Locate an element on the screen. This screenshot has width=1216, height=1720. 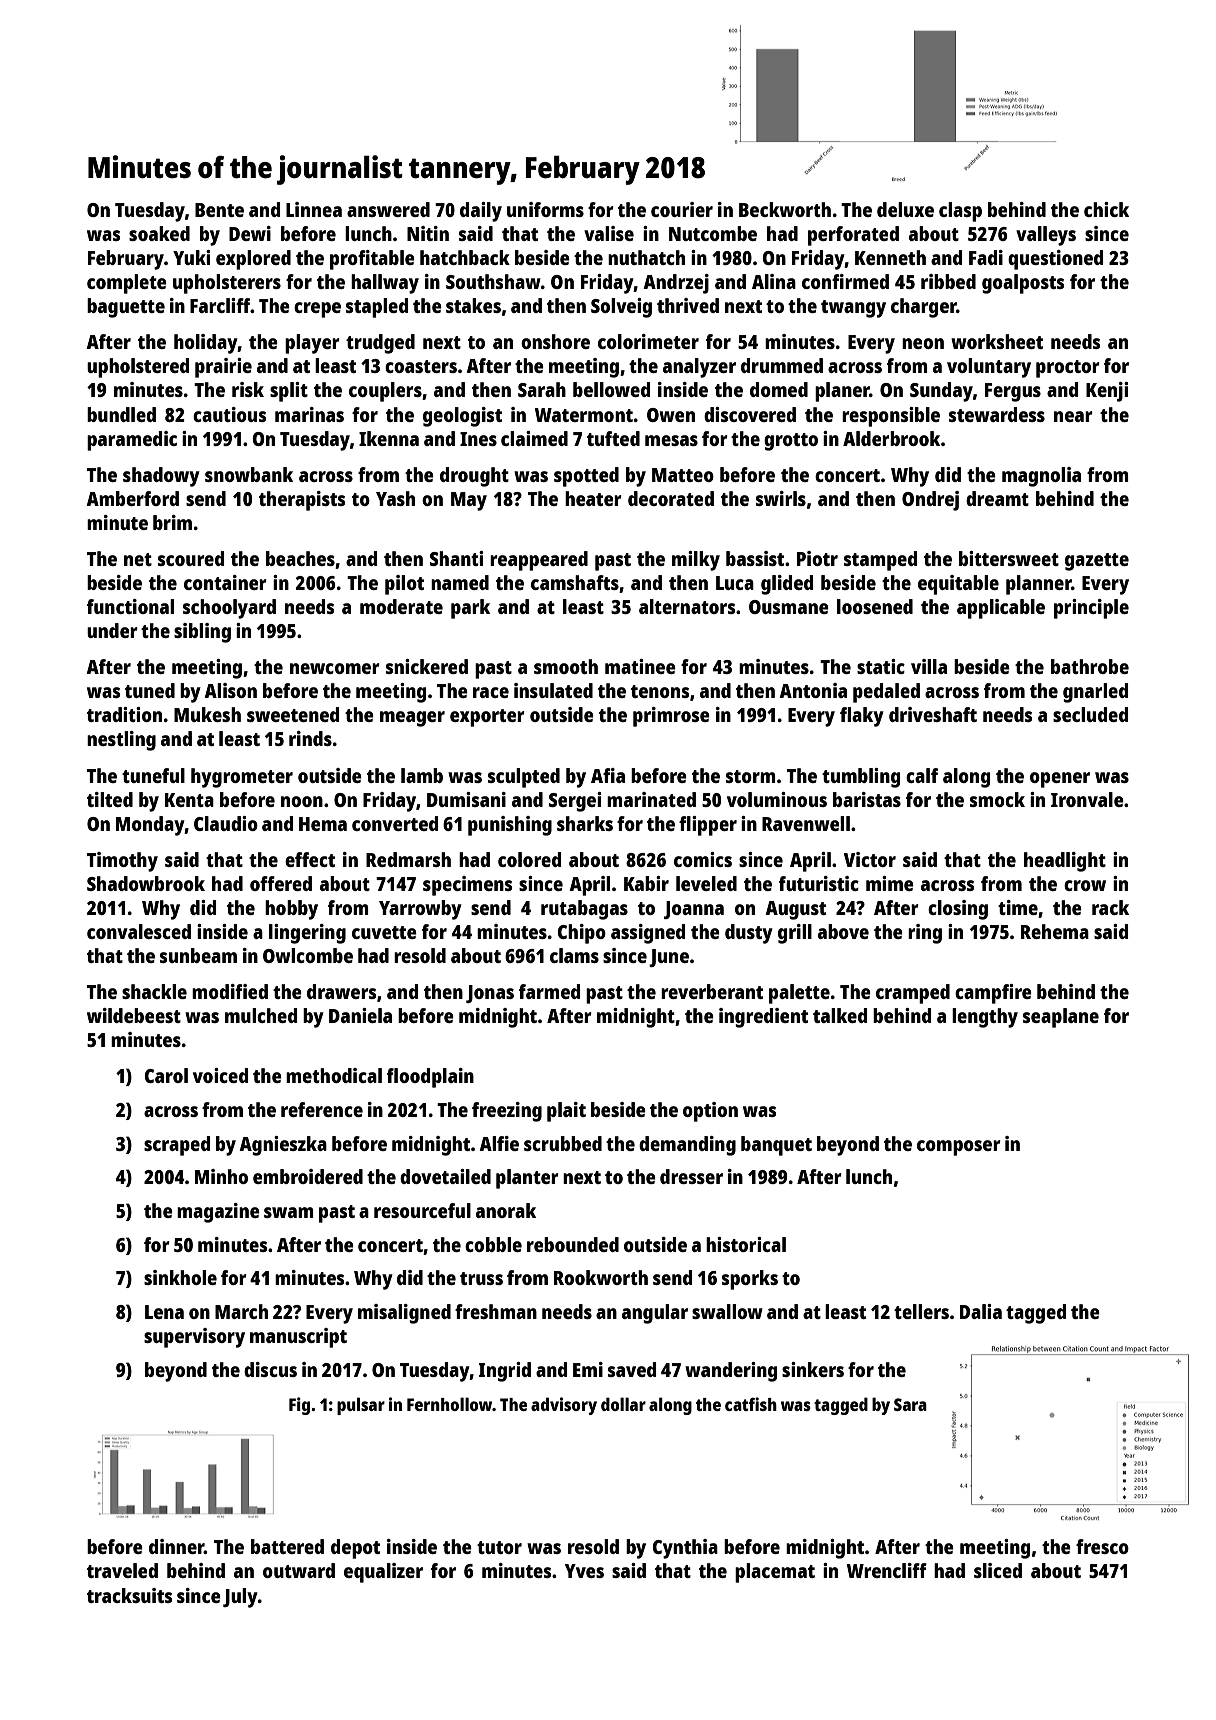
wildebeest is located at coordinates (134, 1015).
